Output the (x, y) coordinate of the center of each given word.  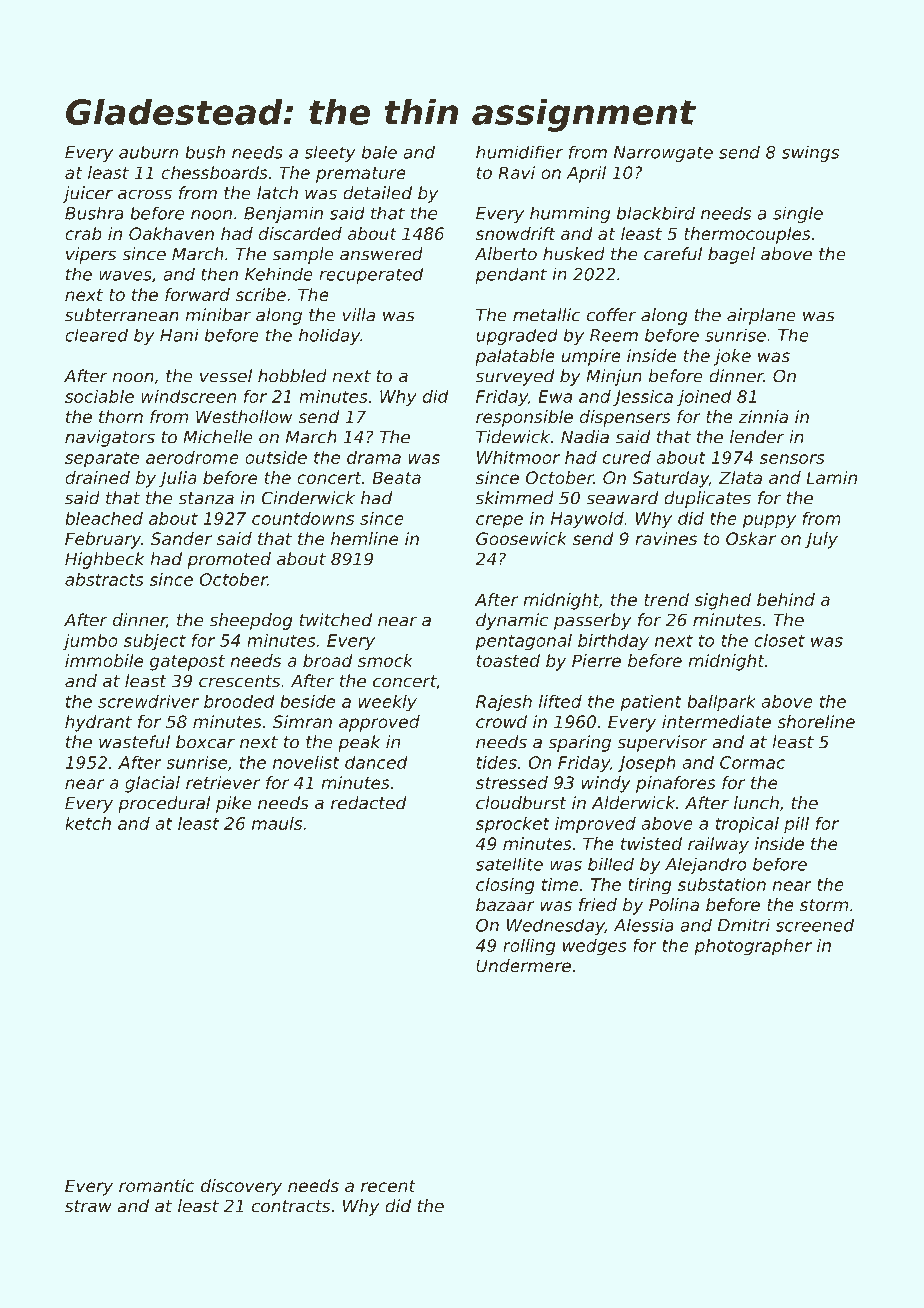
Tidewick (513, 437)
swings (810, 154)
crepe (499, 522)
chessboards (215, 172)
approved (379, 723)
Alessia (644, 925)
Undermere (524, 965)
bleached (104, 518)
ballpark (721, 703)
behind (786, 599)
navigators (110, 438)
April (586, 174)
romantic (157, 1185)
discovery (241, 1187)
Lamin (831, 477)
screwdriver (148, 701)
